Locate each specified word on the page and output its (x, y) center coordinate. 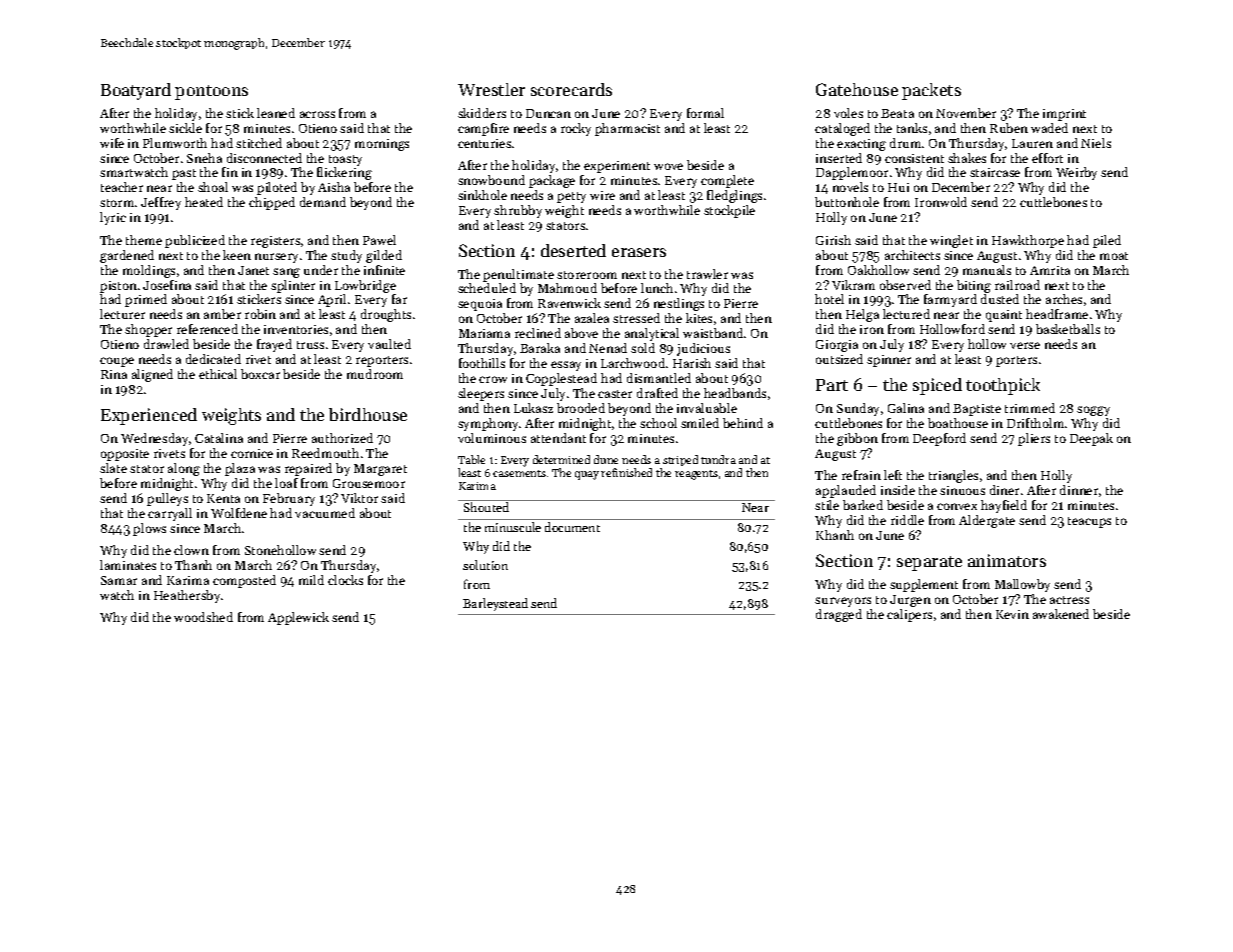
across (317, 114)
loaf (286, 483)
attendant (558, 438)
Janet (253, 270)
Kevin (1012, 614)
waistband (713, 333)
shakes (967, 158)
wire (602, 195)
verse (1025, 345)
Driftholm (1035, 423)
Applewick (298, 618)
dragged (839, 615)
